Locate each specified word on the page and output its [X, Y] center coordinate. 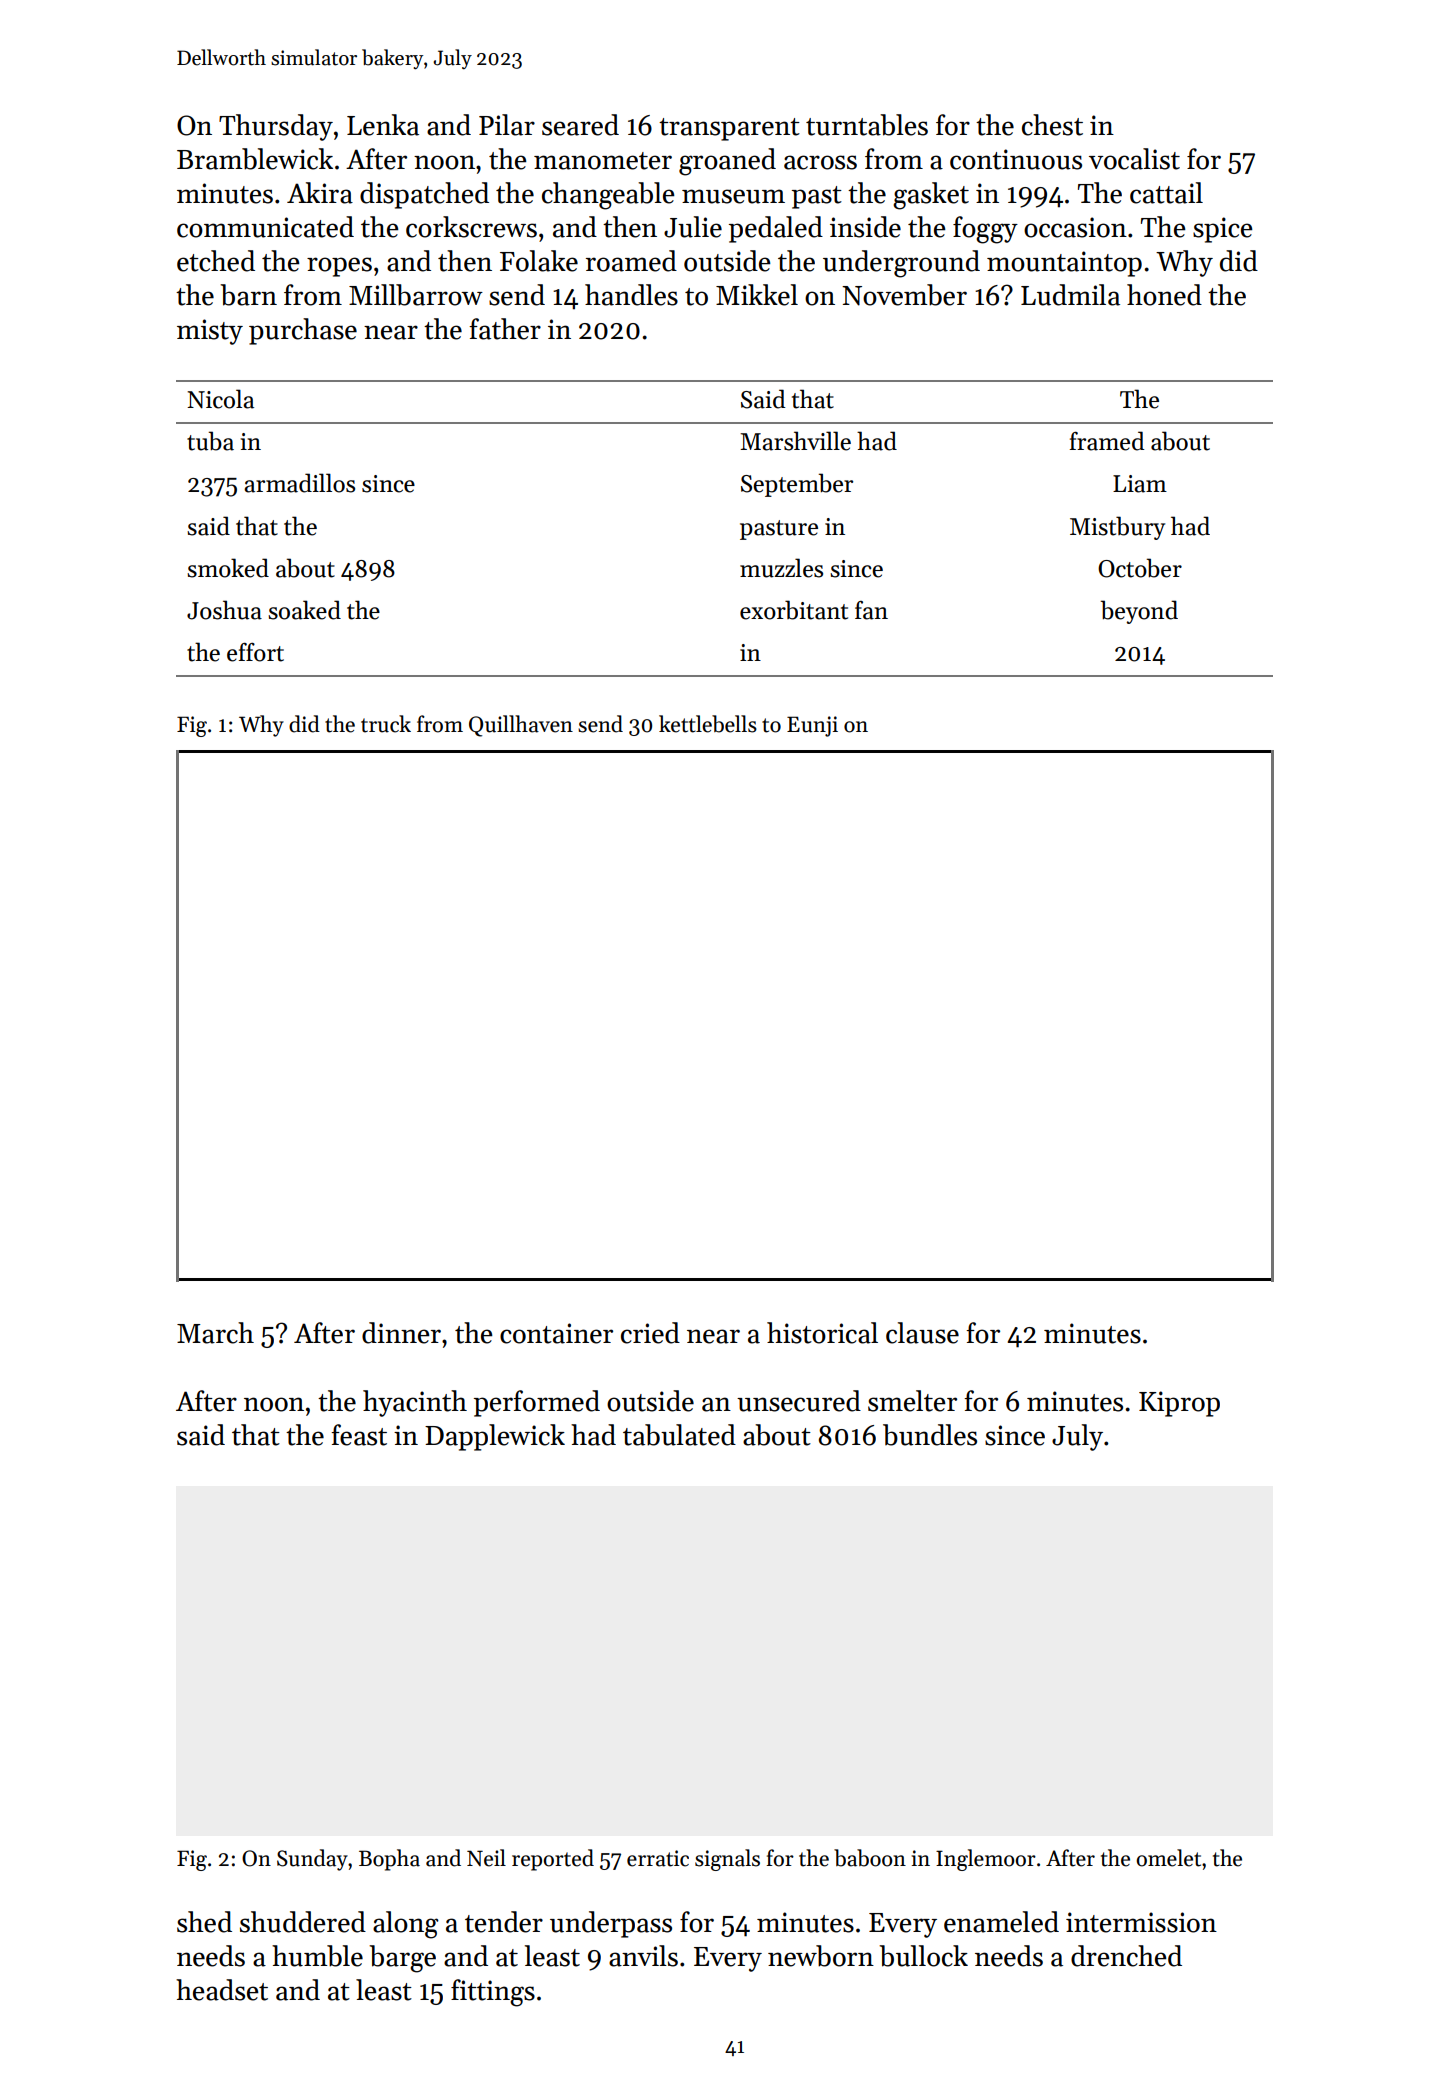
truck [386, 724]
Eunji [812, 726]
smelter [912, 1401]
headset [222, 1990]
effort [255, 652]
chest [1052, 125]
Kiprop [1179, 1404]
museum [733, 196]
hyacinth [415, 1403]
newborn [821, 1956]
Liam [1140, 484]
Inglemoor [986, 1860]
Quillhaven [521, 726]
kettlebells [708, 724]
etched [216, 261]
